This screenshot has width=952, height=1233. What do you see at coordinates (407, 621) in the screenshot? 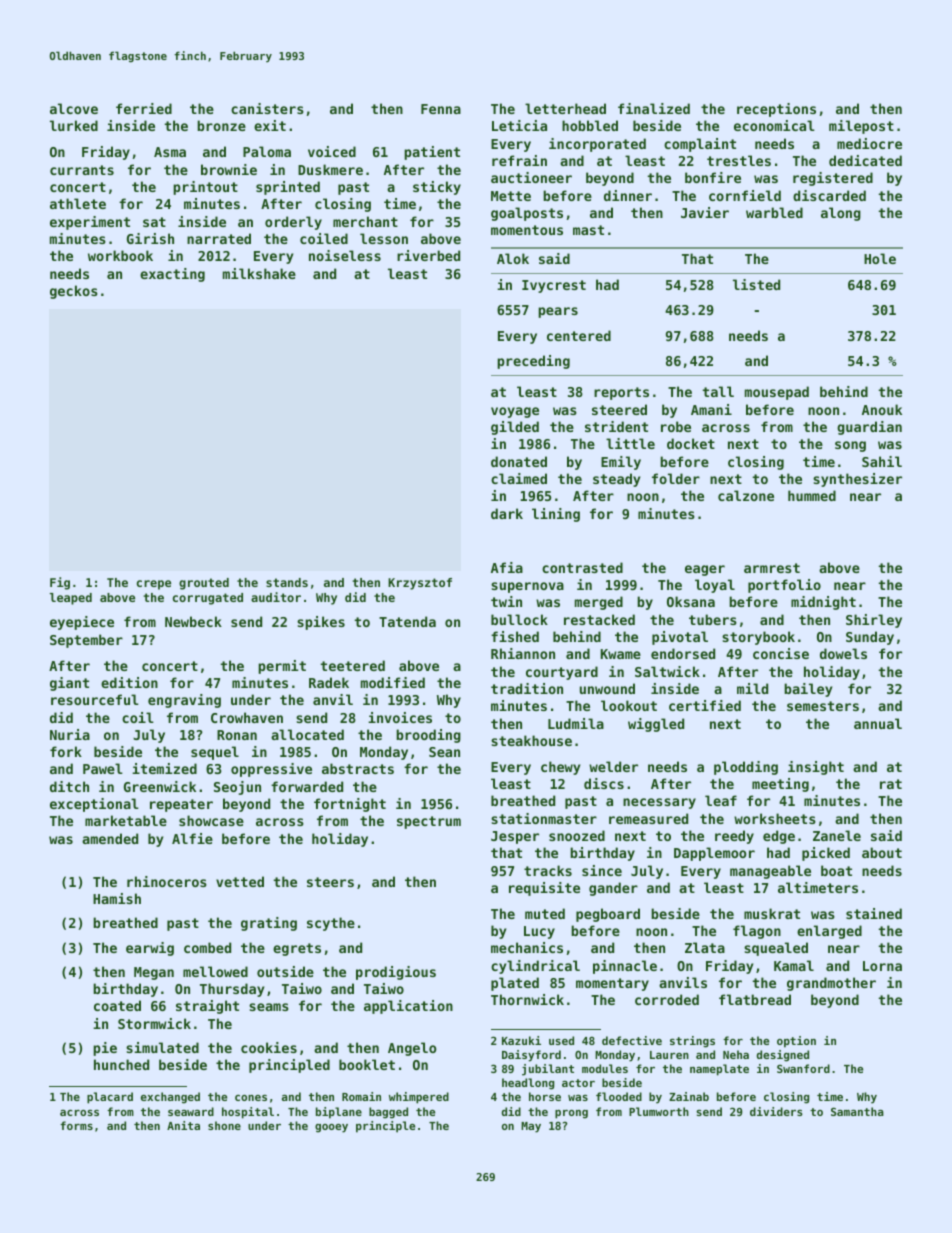
I see `Tatenda` at bounding box center [407, 621].
